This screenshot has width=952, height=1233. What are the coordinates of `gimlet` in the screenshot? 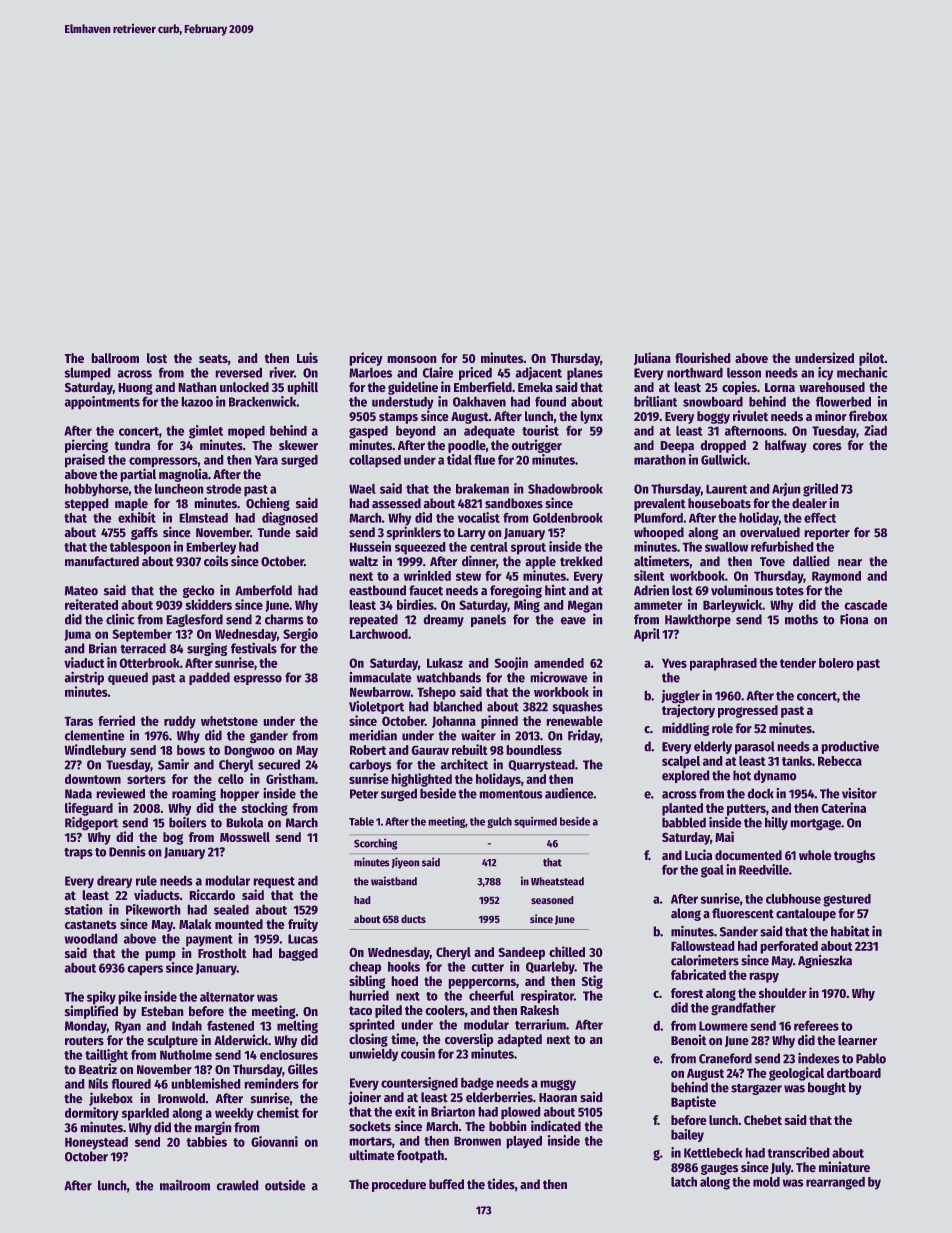 It's located at (206, 432).
